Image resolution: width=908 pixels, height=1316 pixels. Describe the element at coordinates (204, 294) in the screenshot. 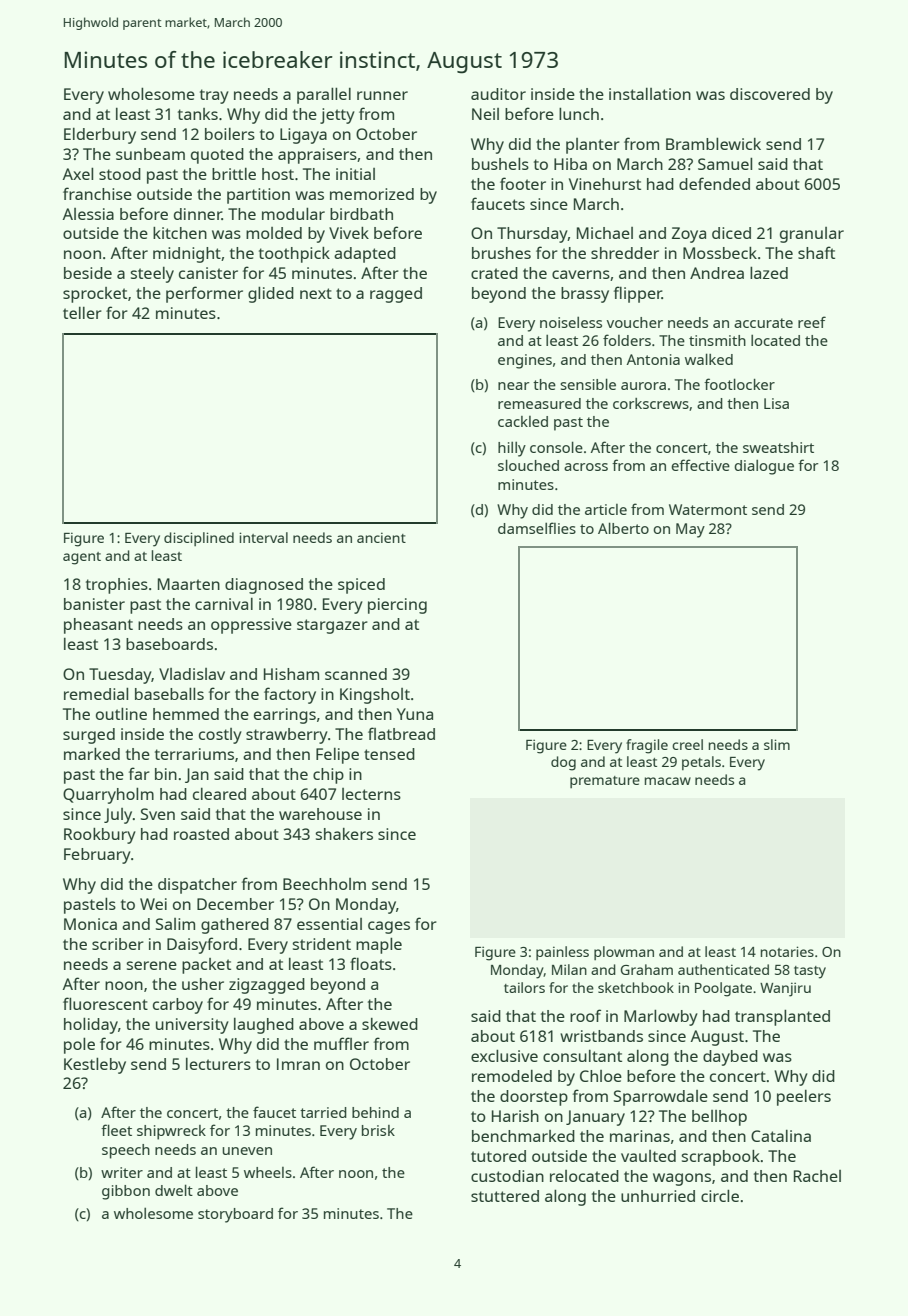

I see `performer` at that location.
